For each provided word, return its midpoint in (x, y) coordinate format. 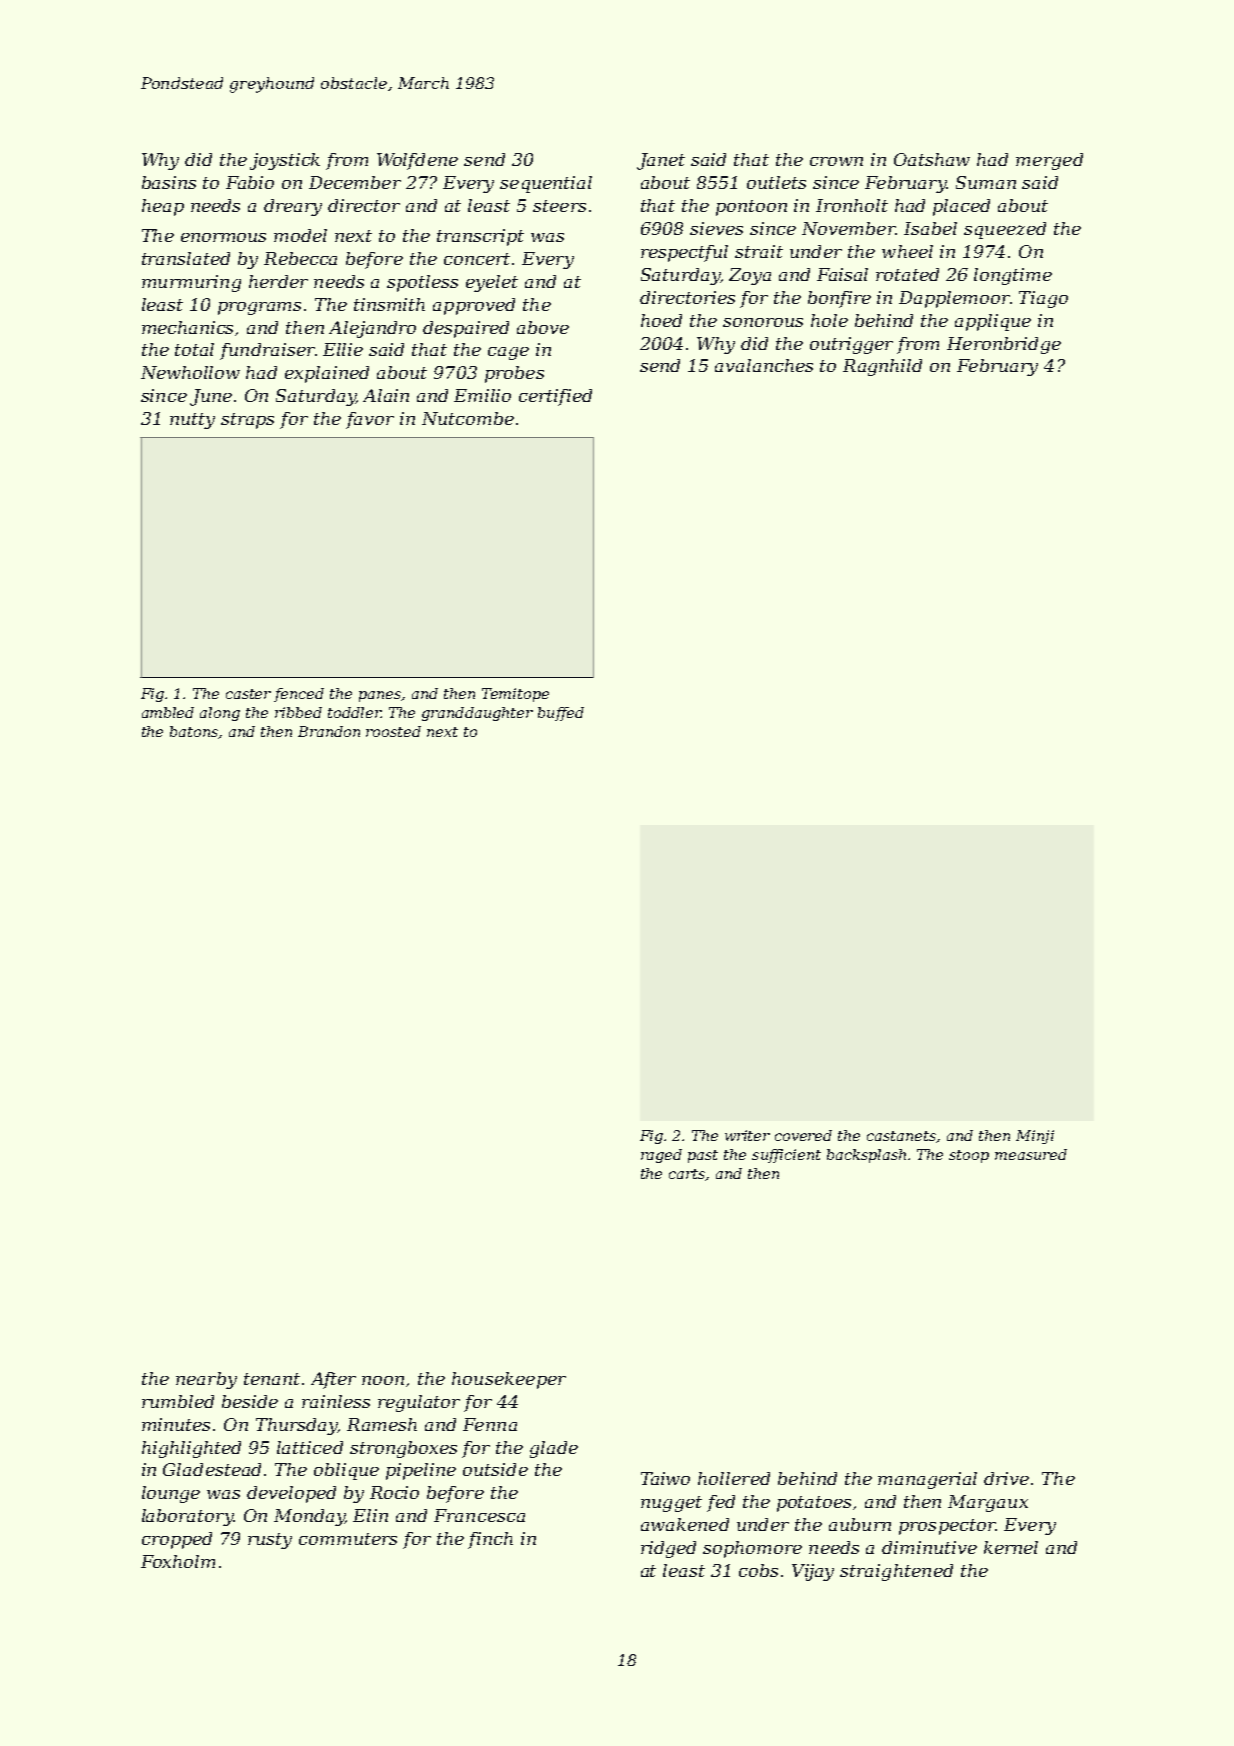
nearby (206, 1380)
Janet (661, 161)
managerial (927, 1480)
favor (370, 420)
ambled (168, 712)
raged (661, 1156)
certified (555, 397)
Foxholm (178, 1561)
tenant (272, 1379)
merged (1049, 161)
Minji (1035, 1137)
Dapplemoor (954, 299)
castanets (902, 1137)
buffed (561, 714)
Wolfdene (417, 161)
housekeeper (509, 1380)
